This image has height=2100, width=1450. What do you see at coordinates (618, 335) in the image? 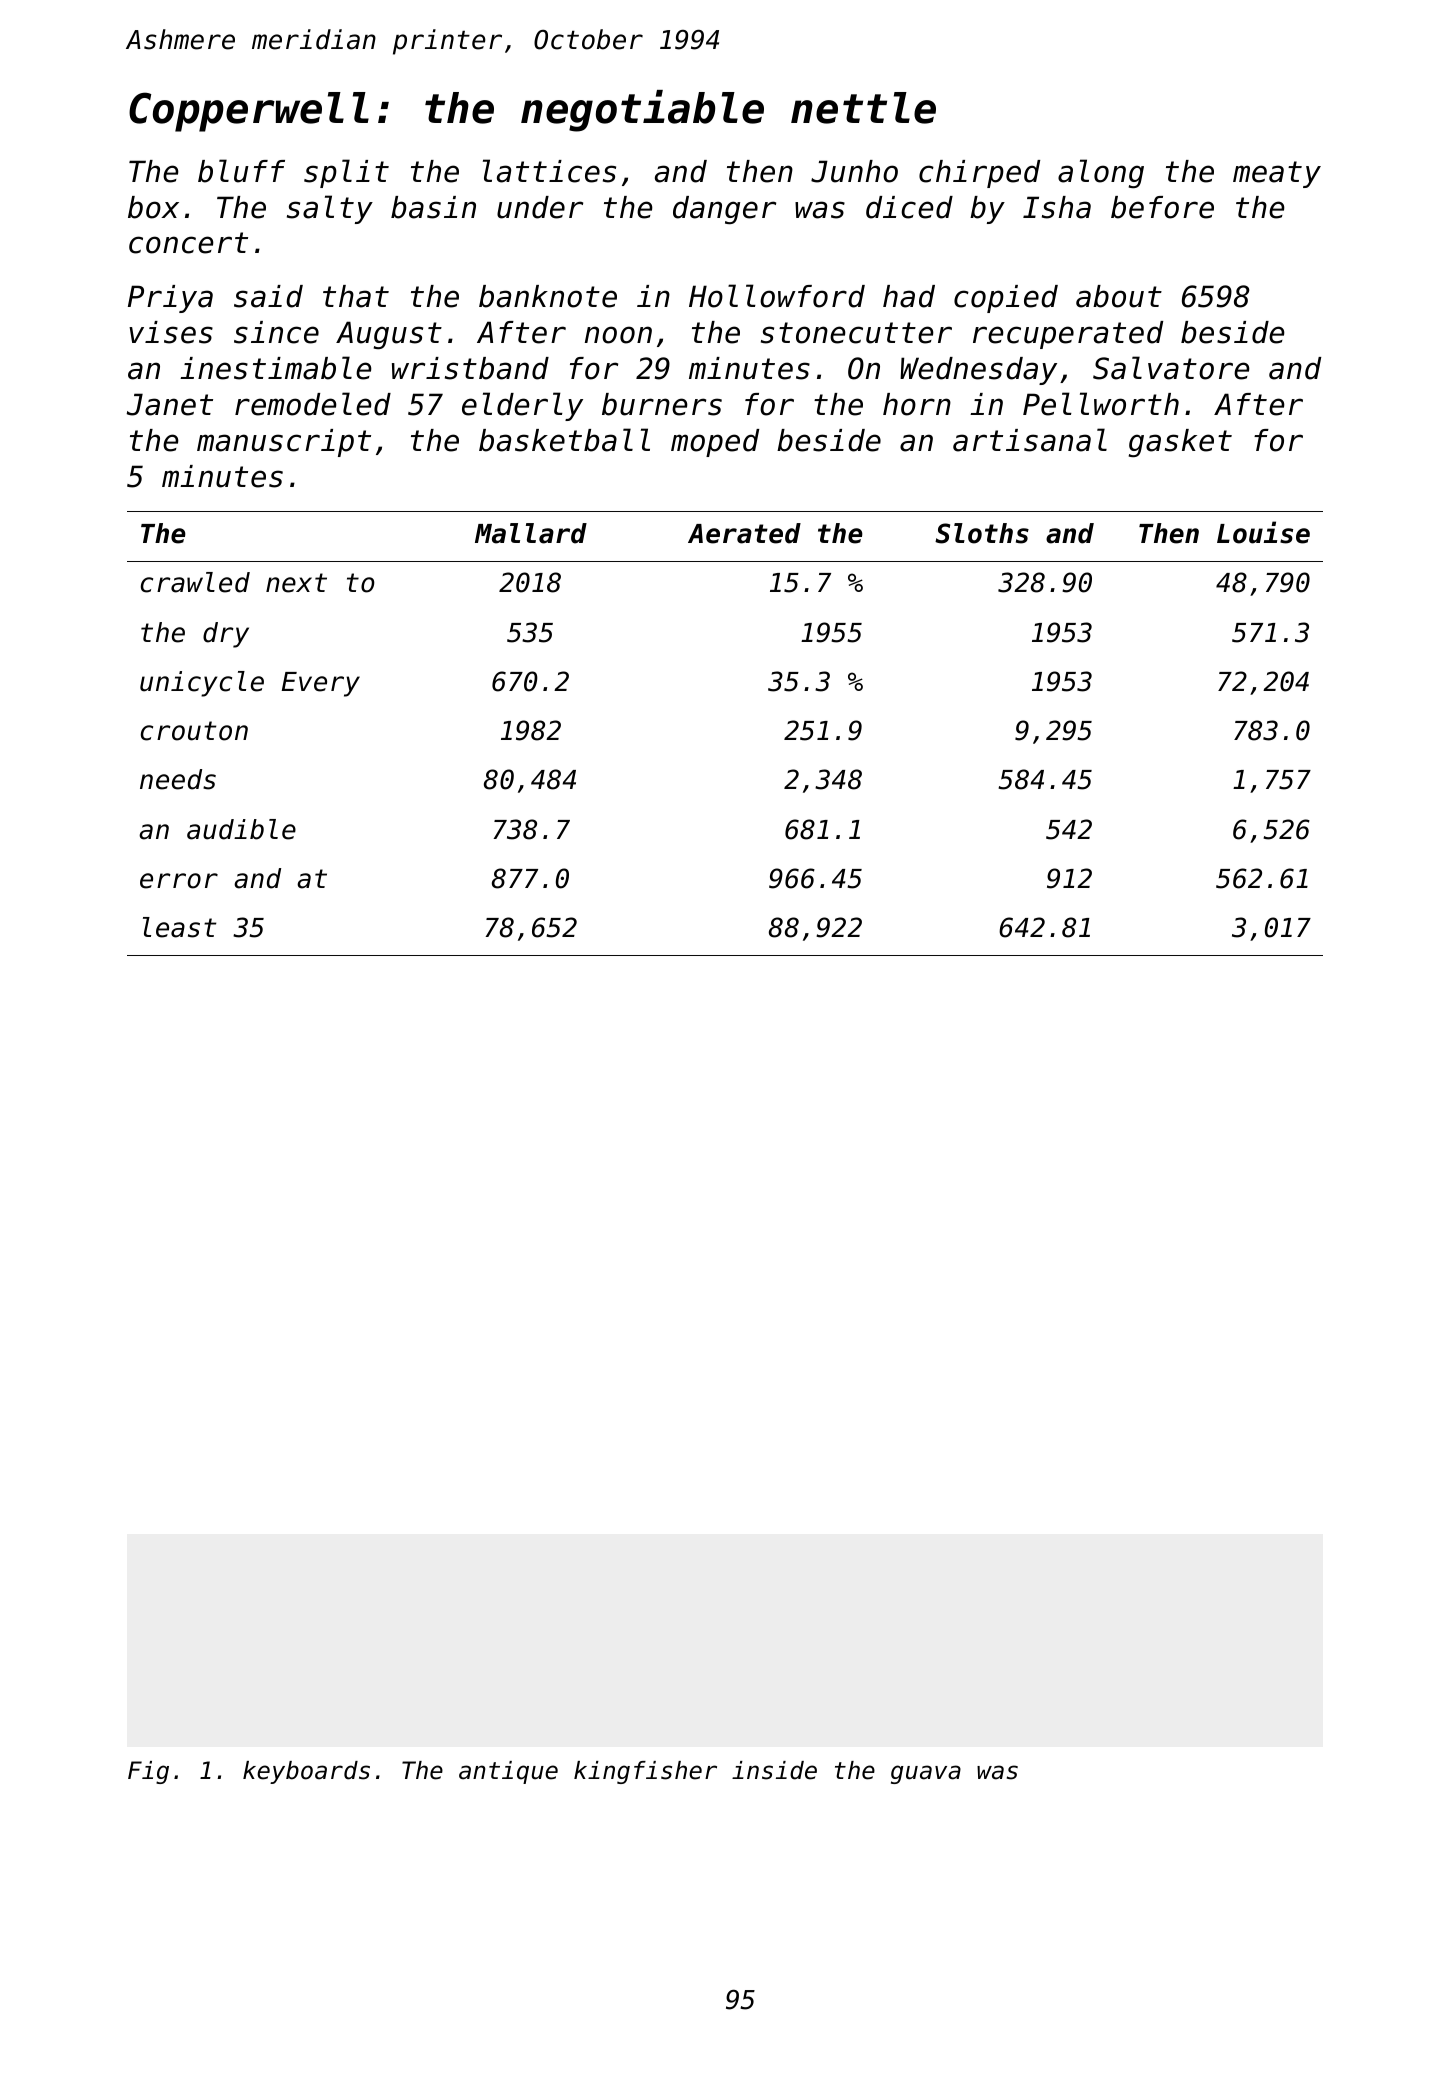
I see `noon` at bounding box center [618, 335].
